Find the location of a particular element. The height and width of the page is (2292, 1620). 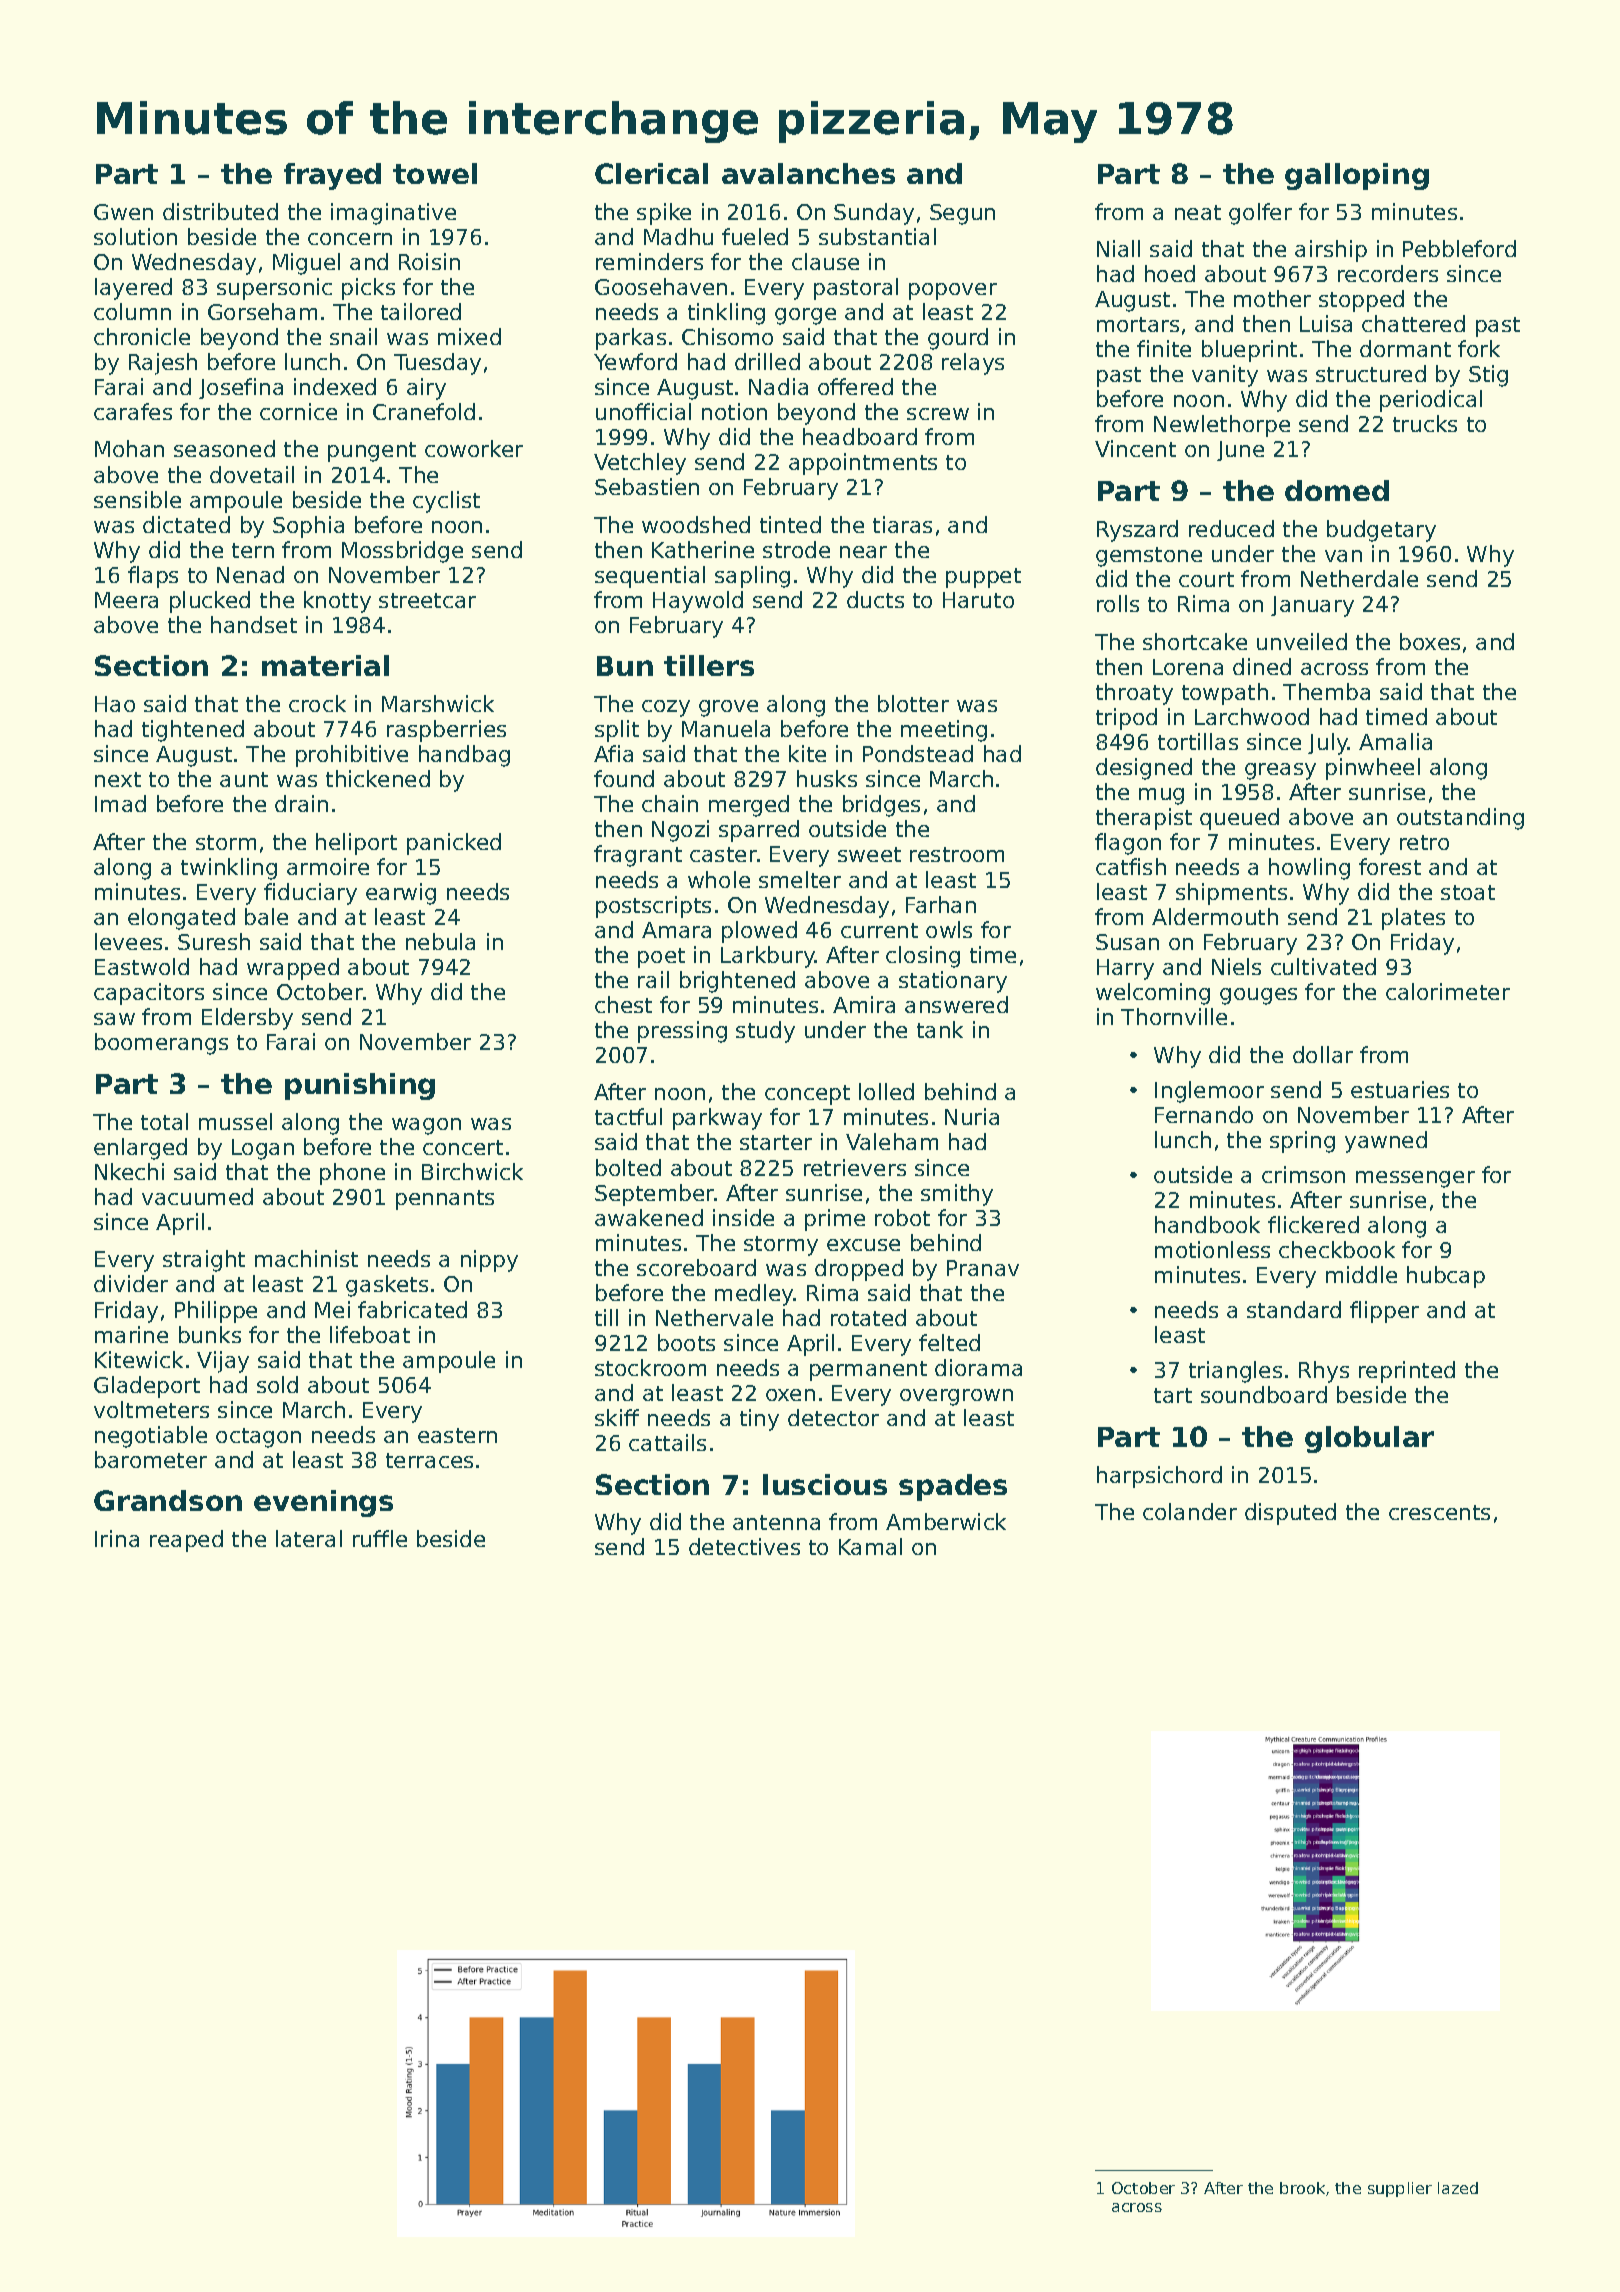

gorge is located at coordinates (805, 316).
